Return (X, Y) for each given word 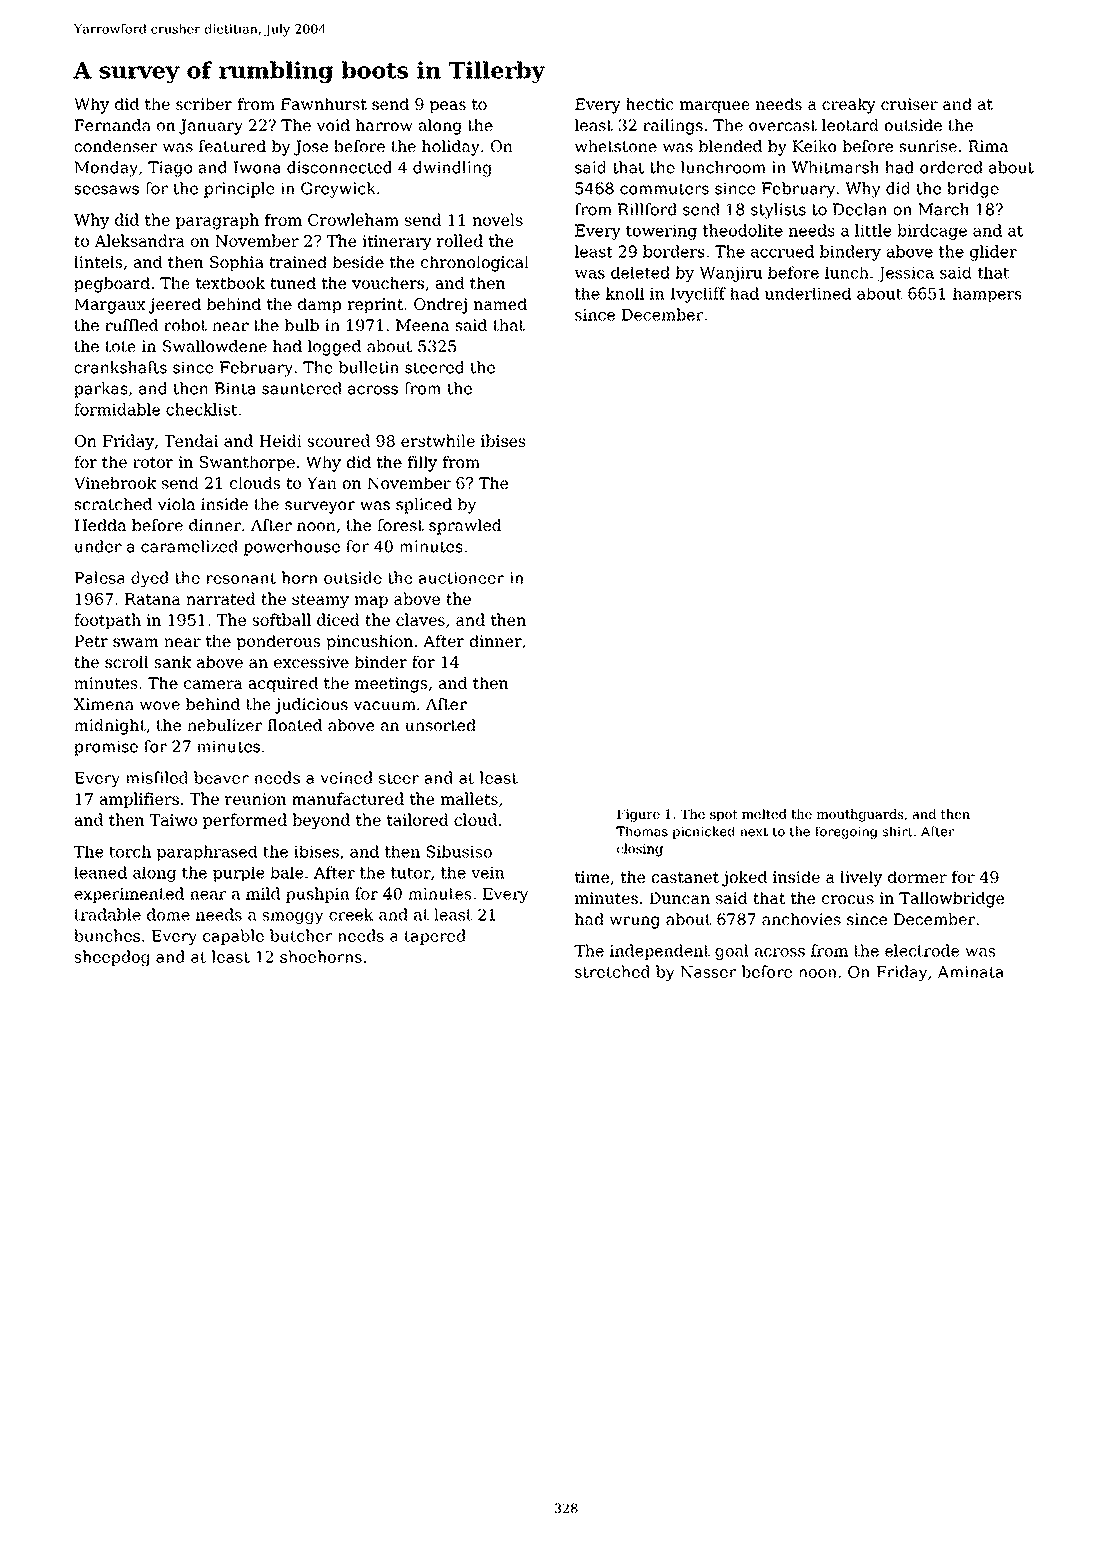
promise (106, 748)
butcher (301, 935)
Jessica (906, 274)
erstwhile (438, 440)
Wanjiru (731, 274)
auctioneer (461, 578)
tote (120, 346)
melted (764, 814)
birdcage (932, 232)
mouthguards (860, 815)
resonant (241, 578)
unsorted (440, 725)
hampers (987, 295)
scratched (113, 504)
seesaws (107, 190)
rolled (460, 240)
